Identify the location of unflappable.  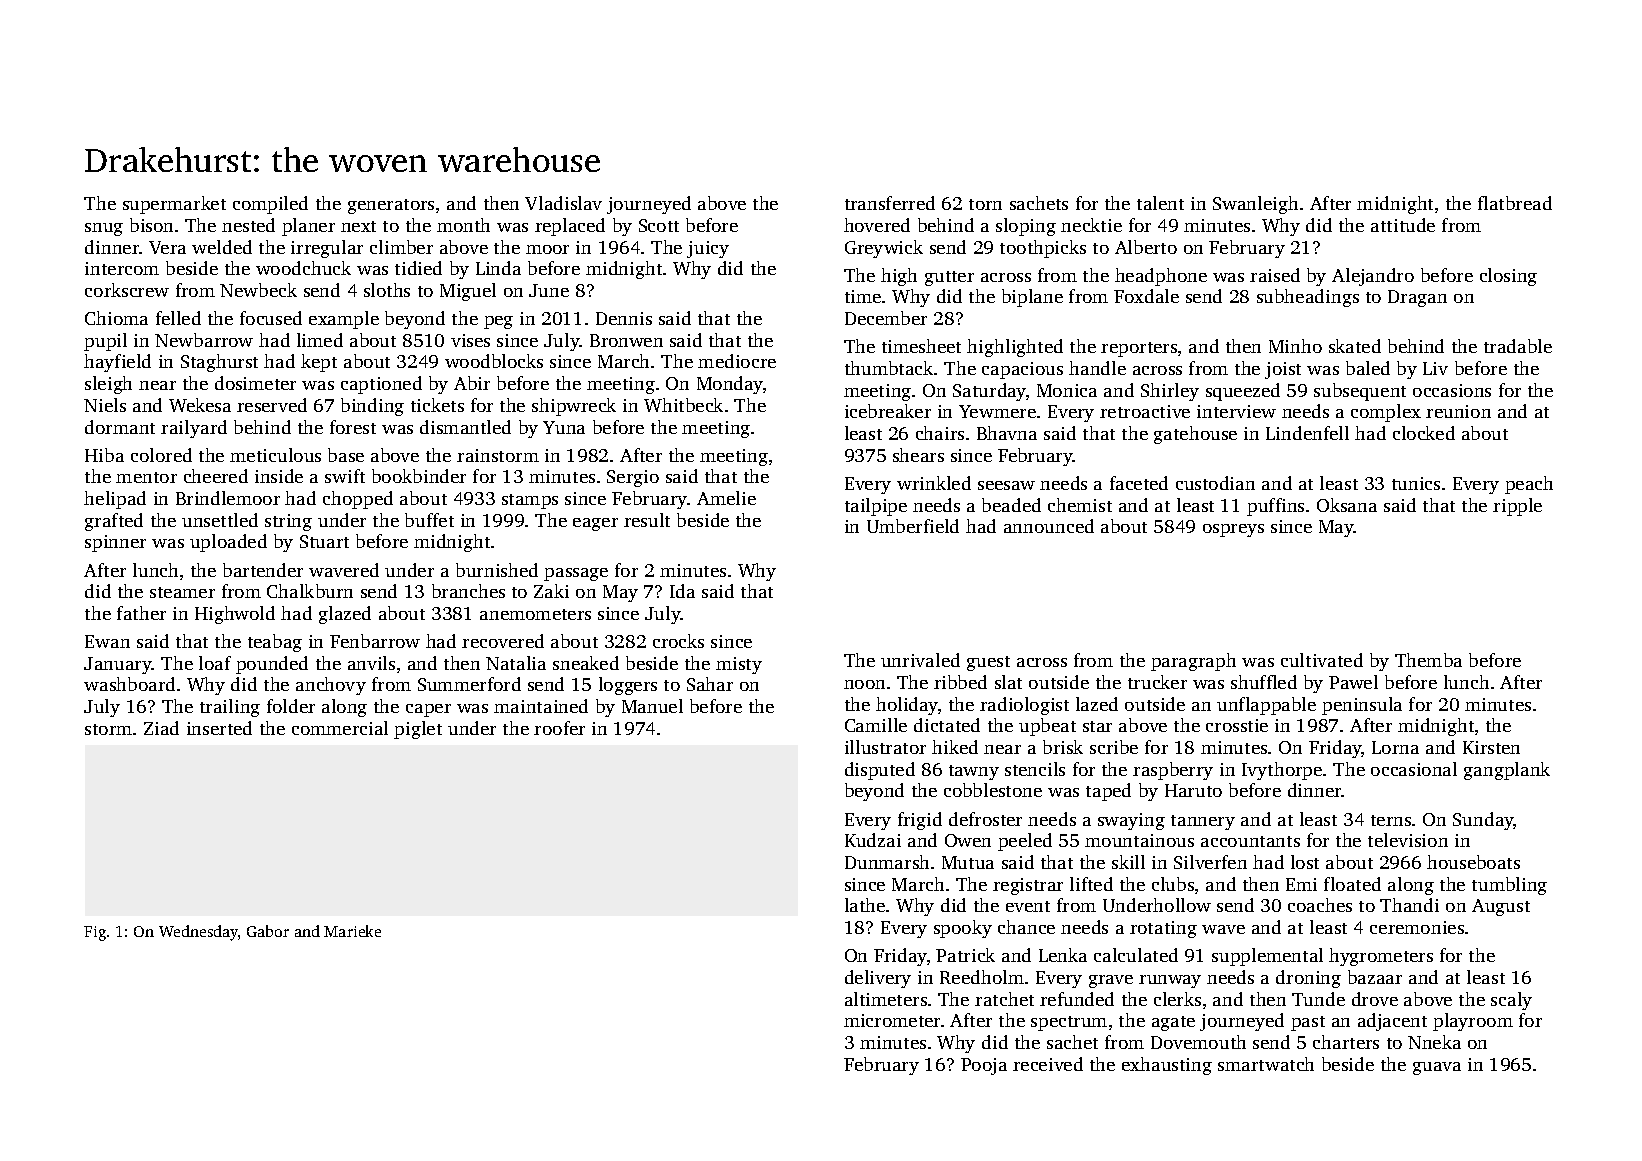
(1266, 706).
